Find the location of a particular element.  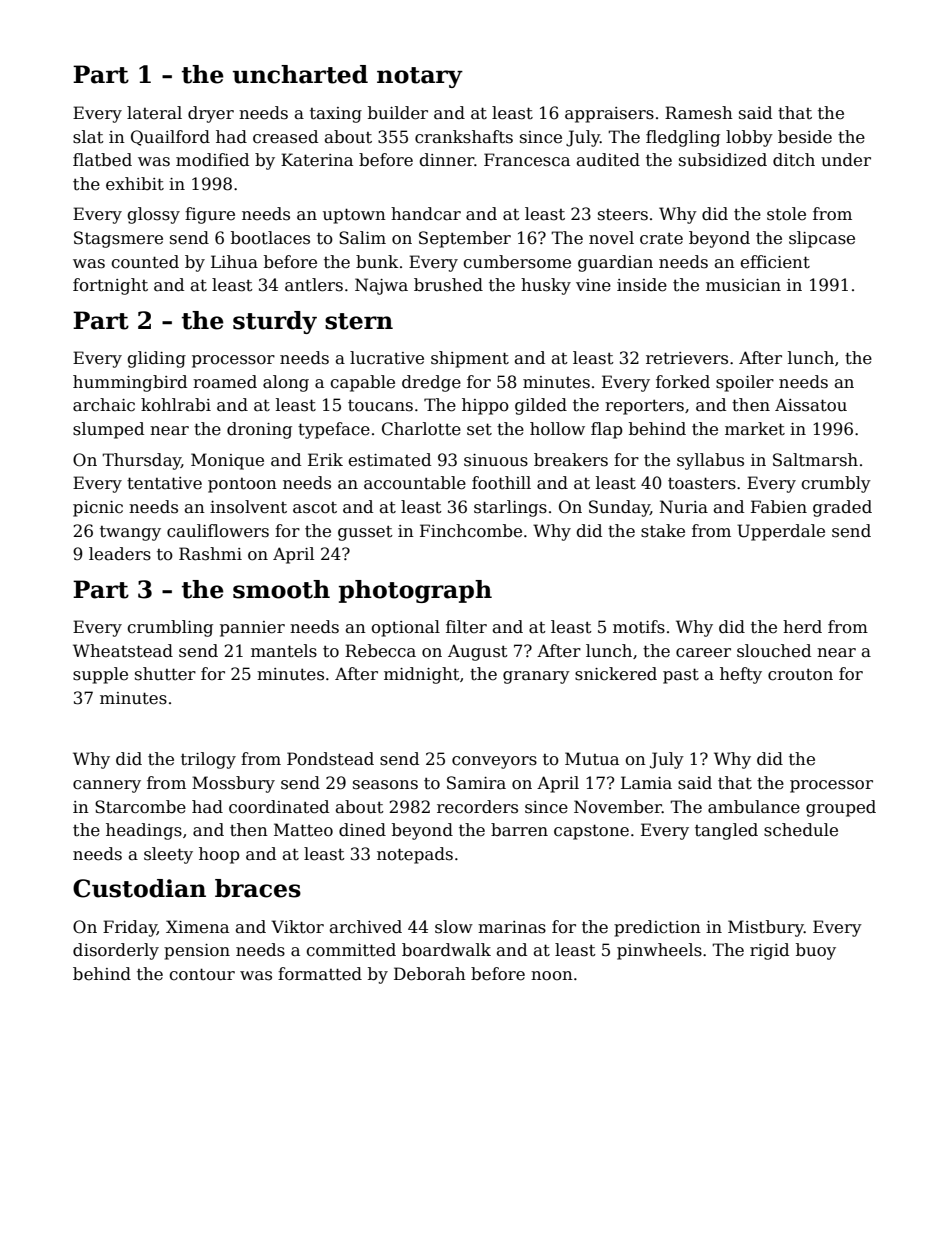

disorderly is located at coordinates (116, 951).
